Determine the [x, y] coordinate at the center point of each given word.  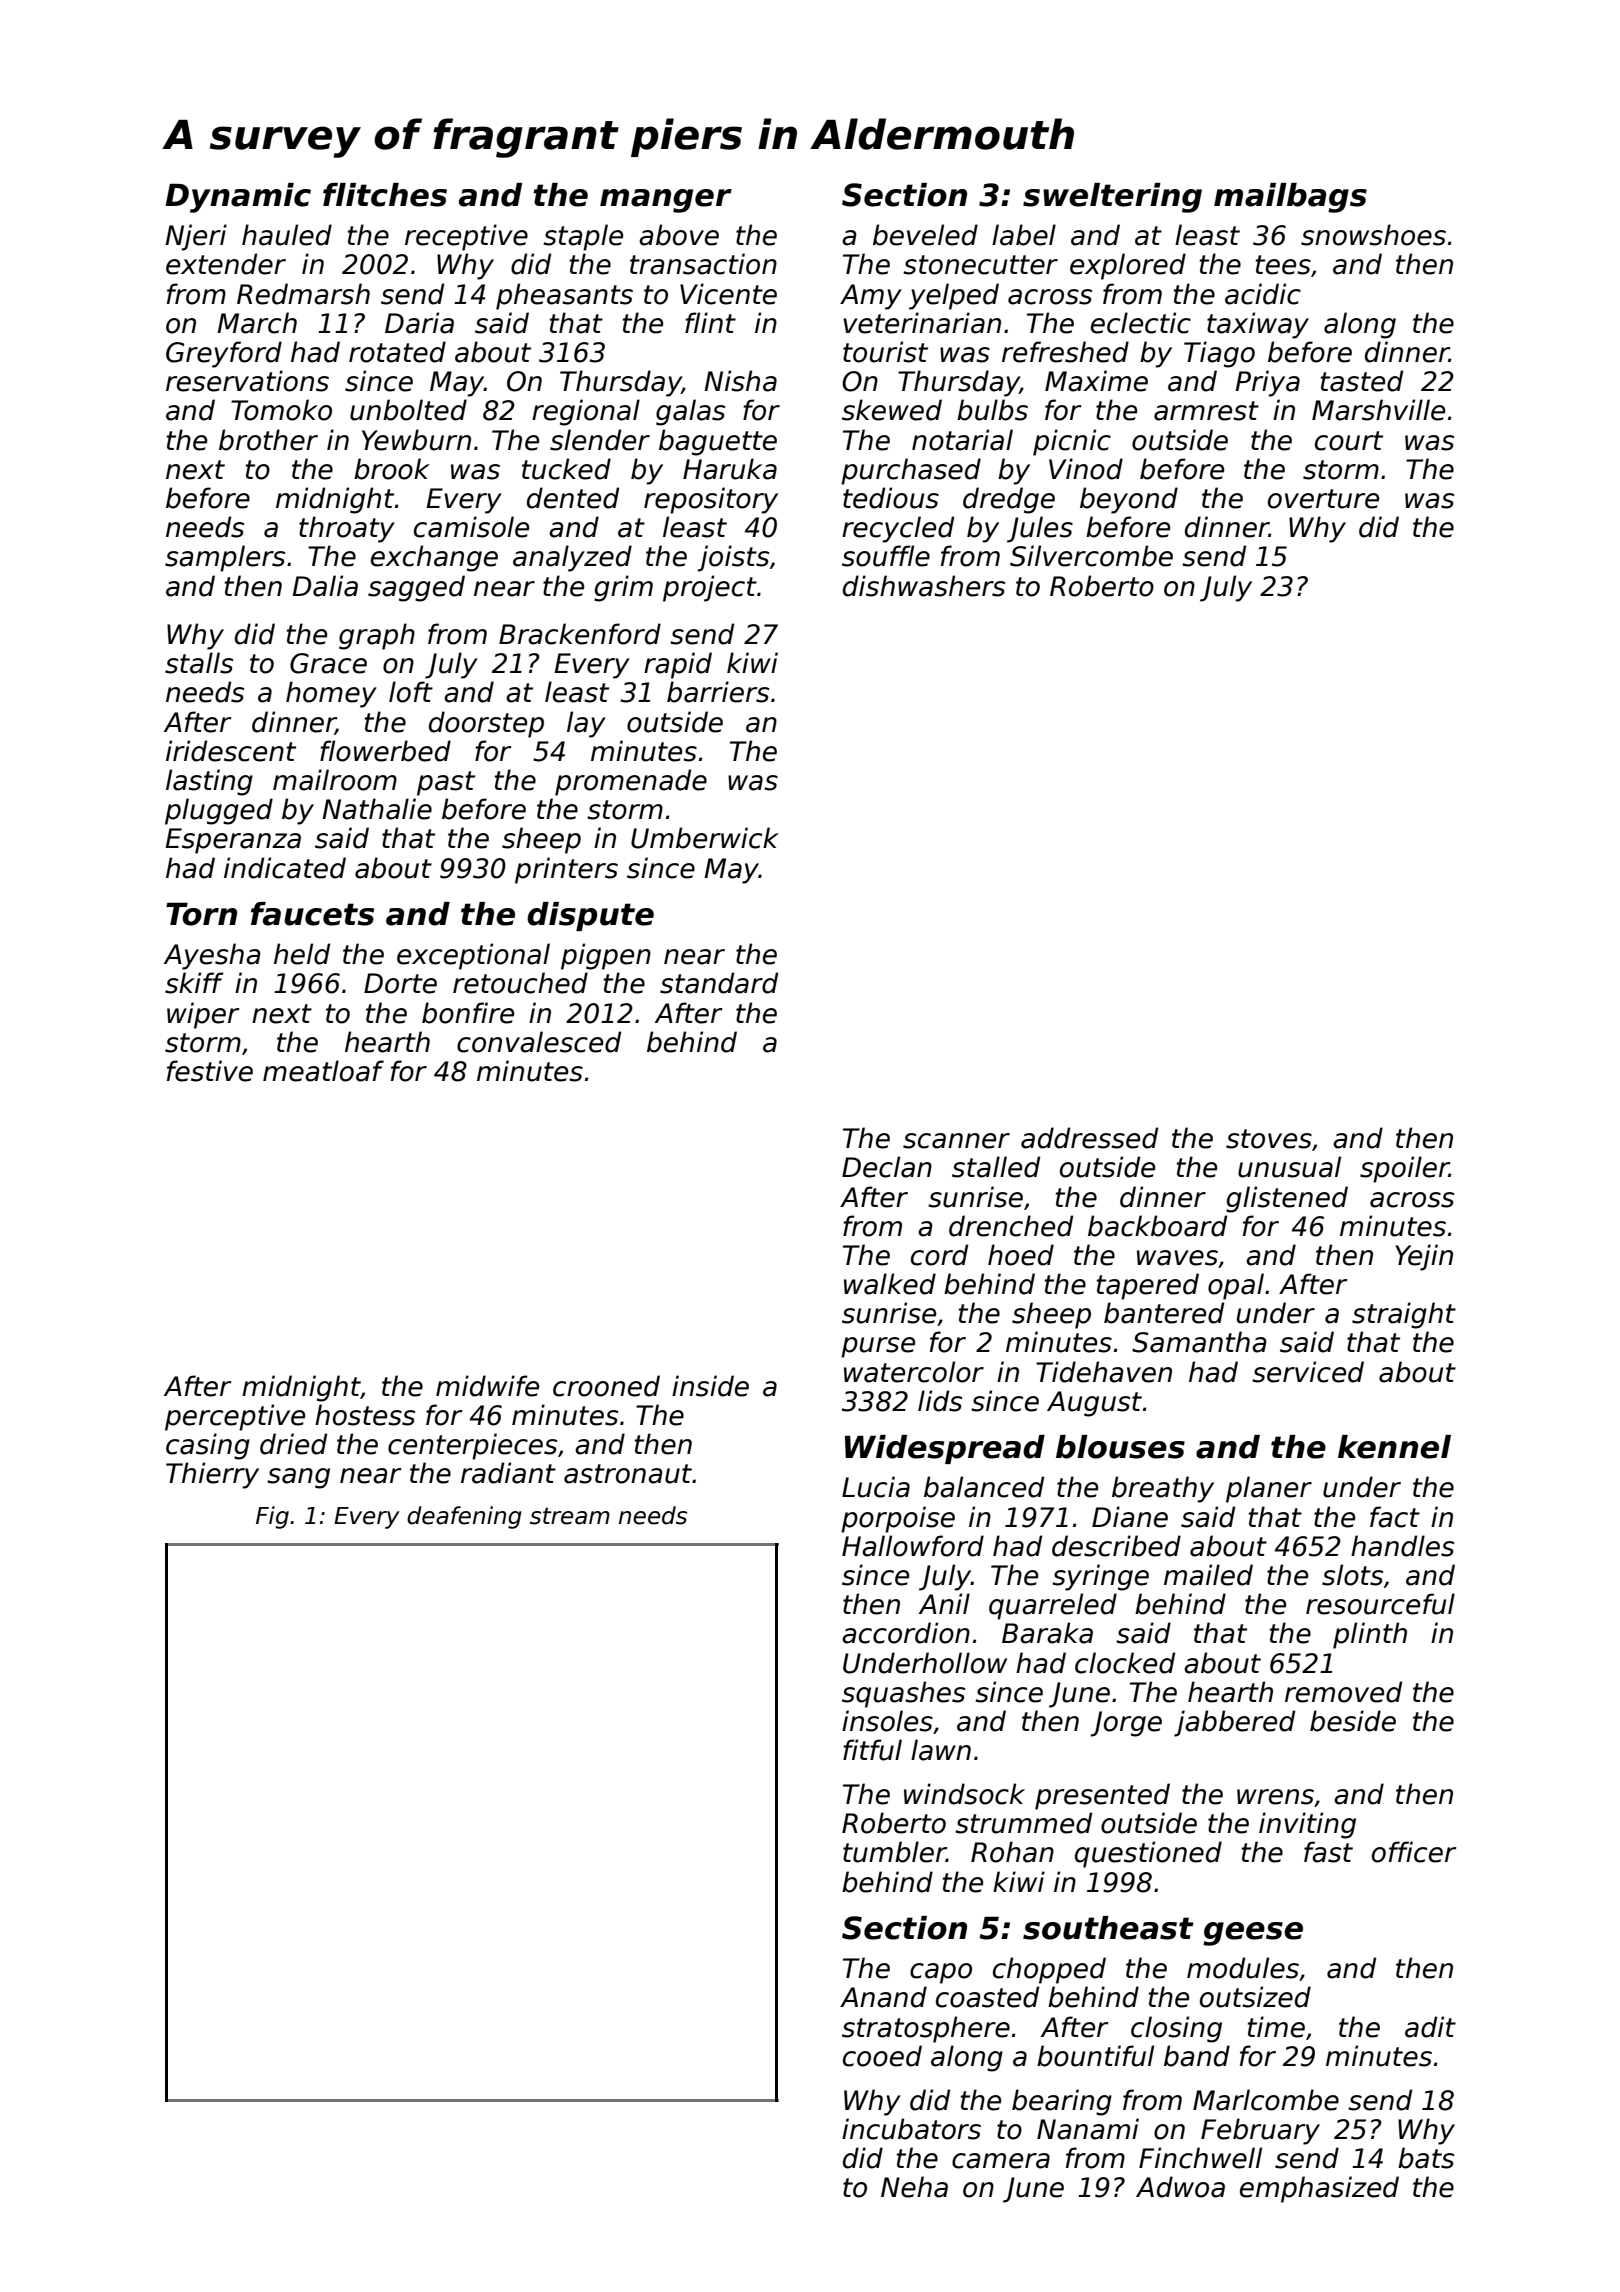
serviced [1308, 1372]
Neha [914, 2187]
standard [719, 983]
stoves [1269, 1139]
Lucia [876, 1487]
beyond [1129, 500]
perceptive [235, 1417]
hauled [287, 235]
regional [586, 412]
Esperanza [233, 841]
